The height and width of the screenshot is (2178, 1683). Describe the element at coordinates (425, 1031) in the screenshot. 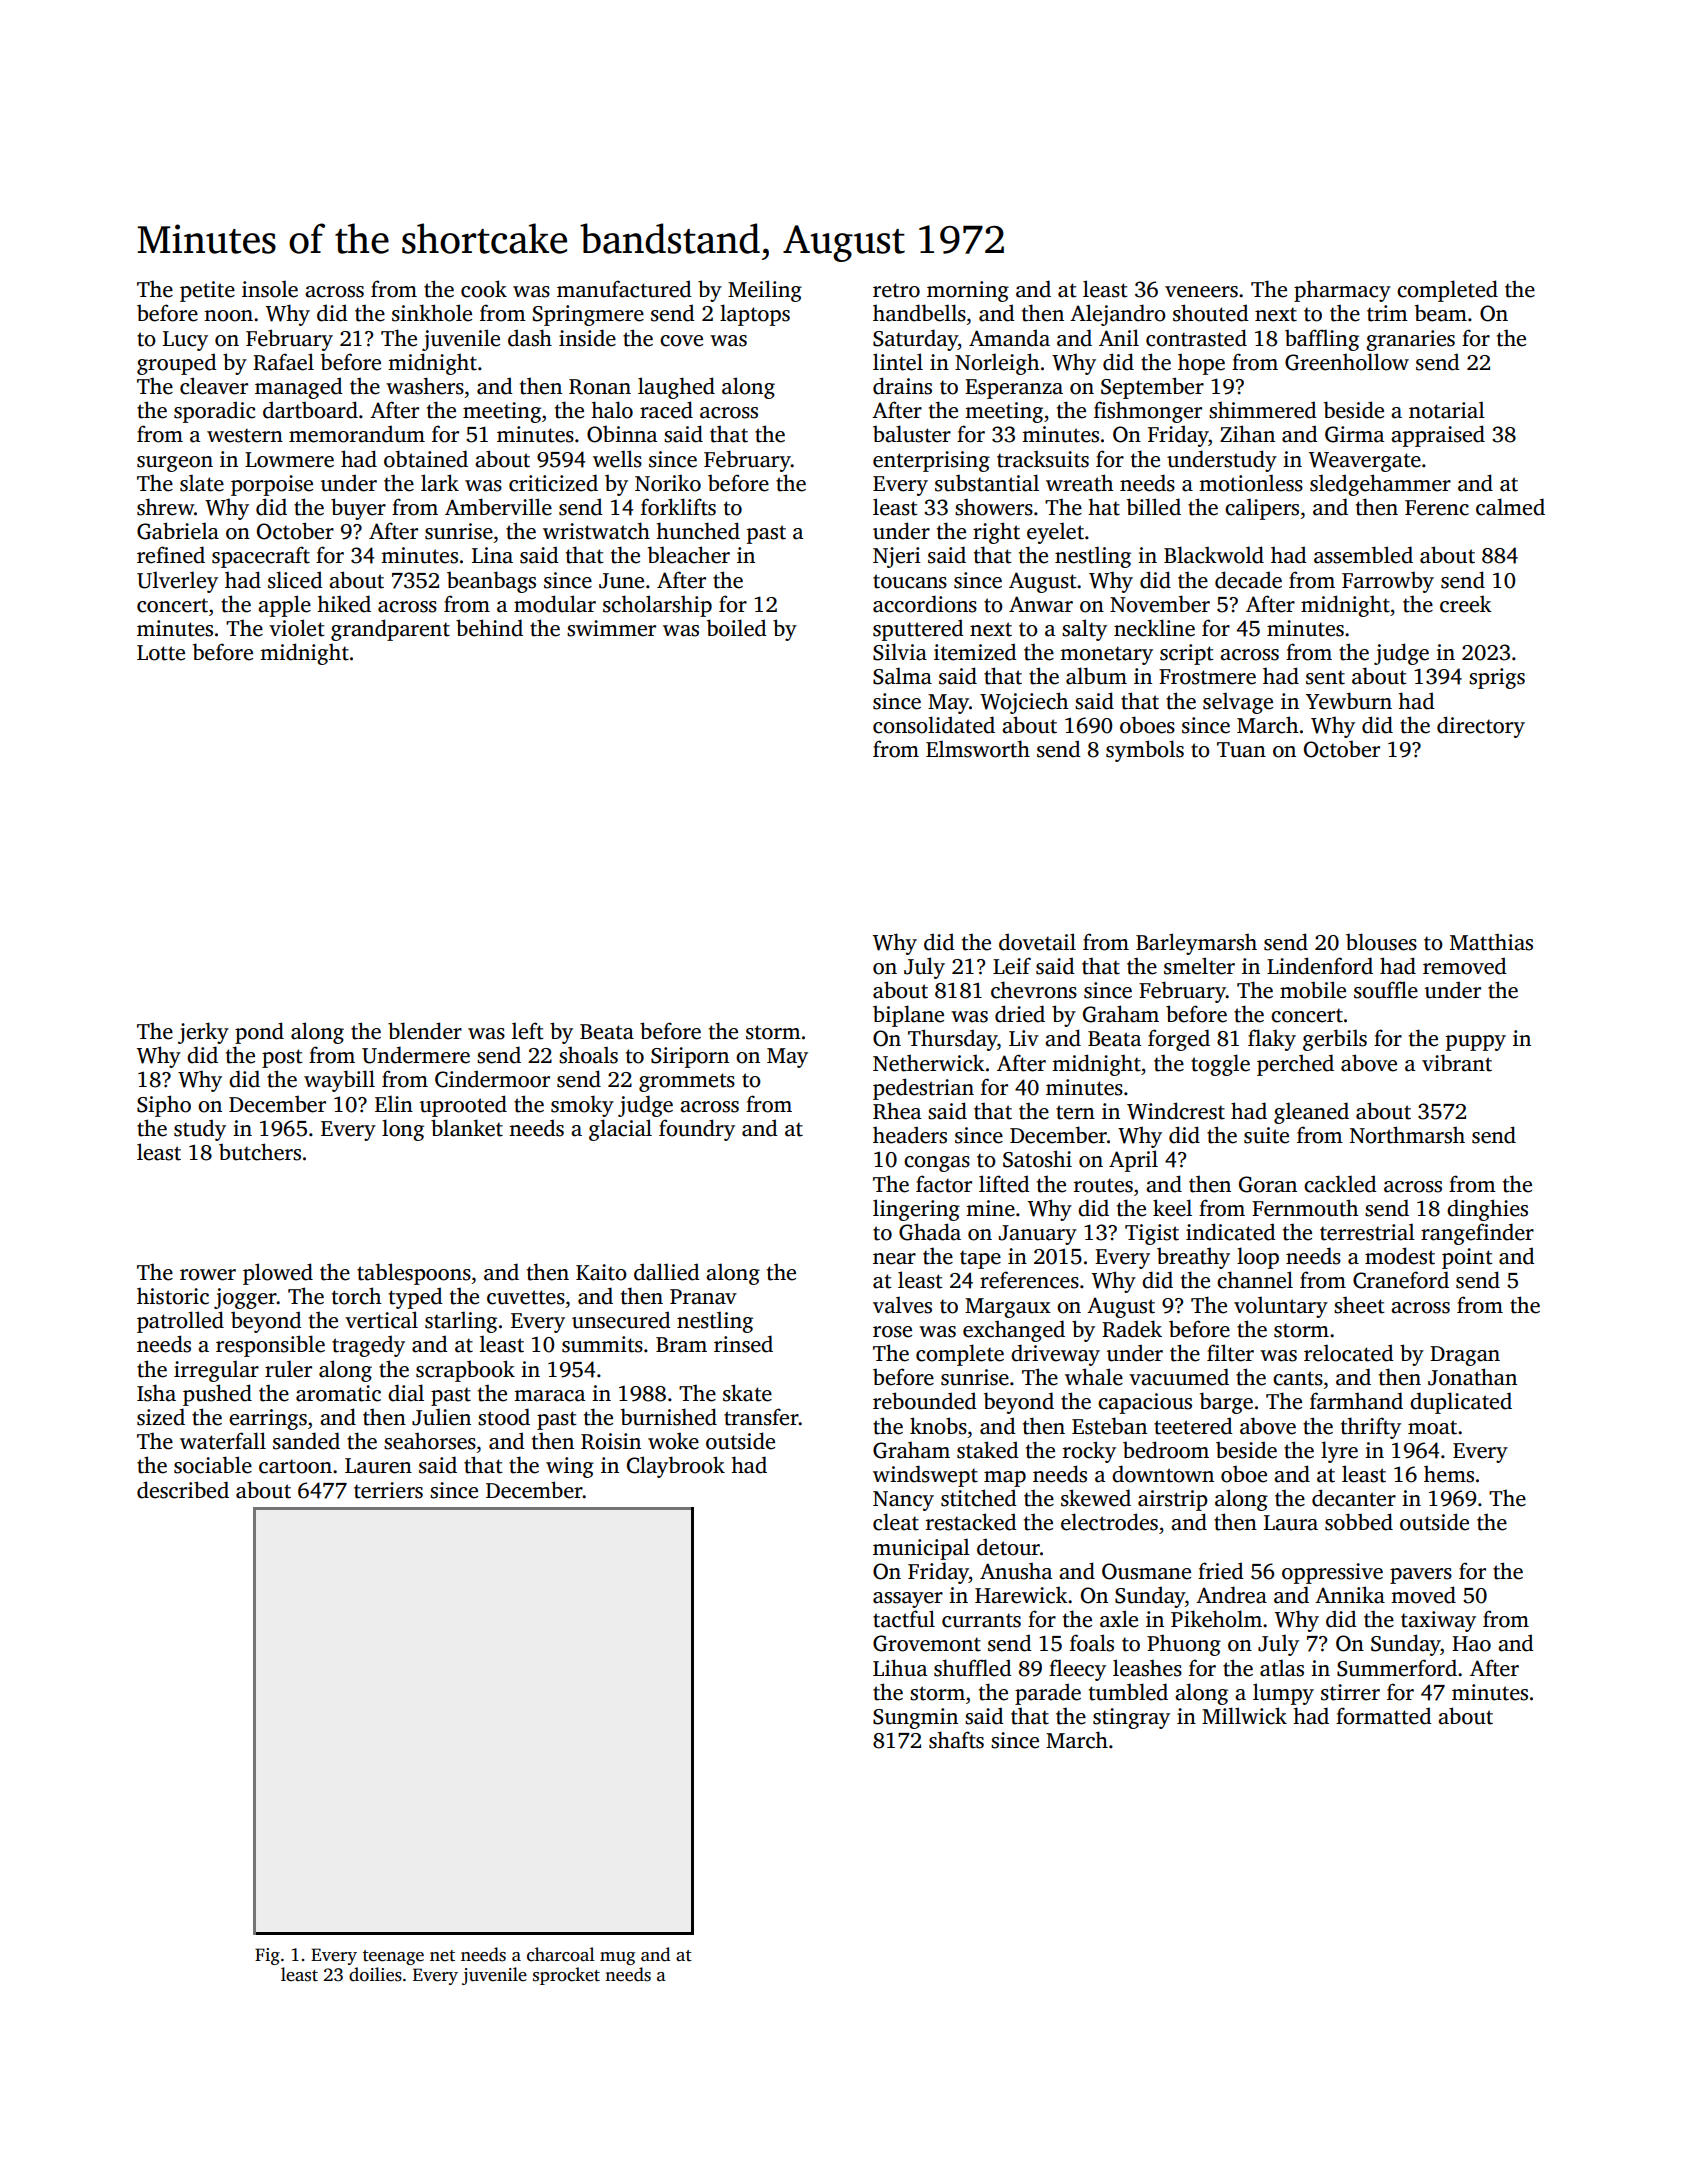

I see `blender` at that location.
